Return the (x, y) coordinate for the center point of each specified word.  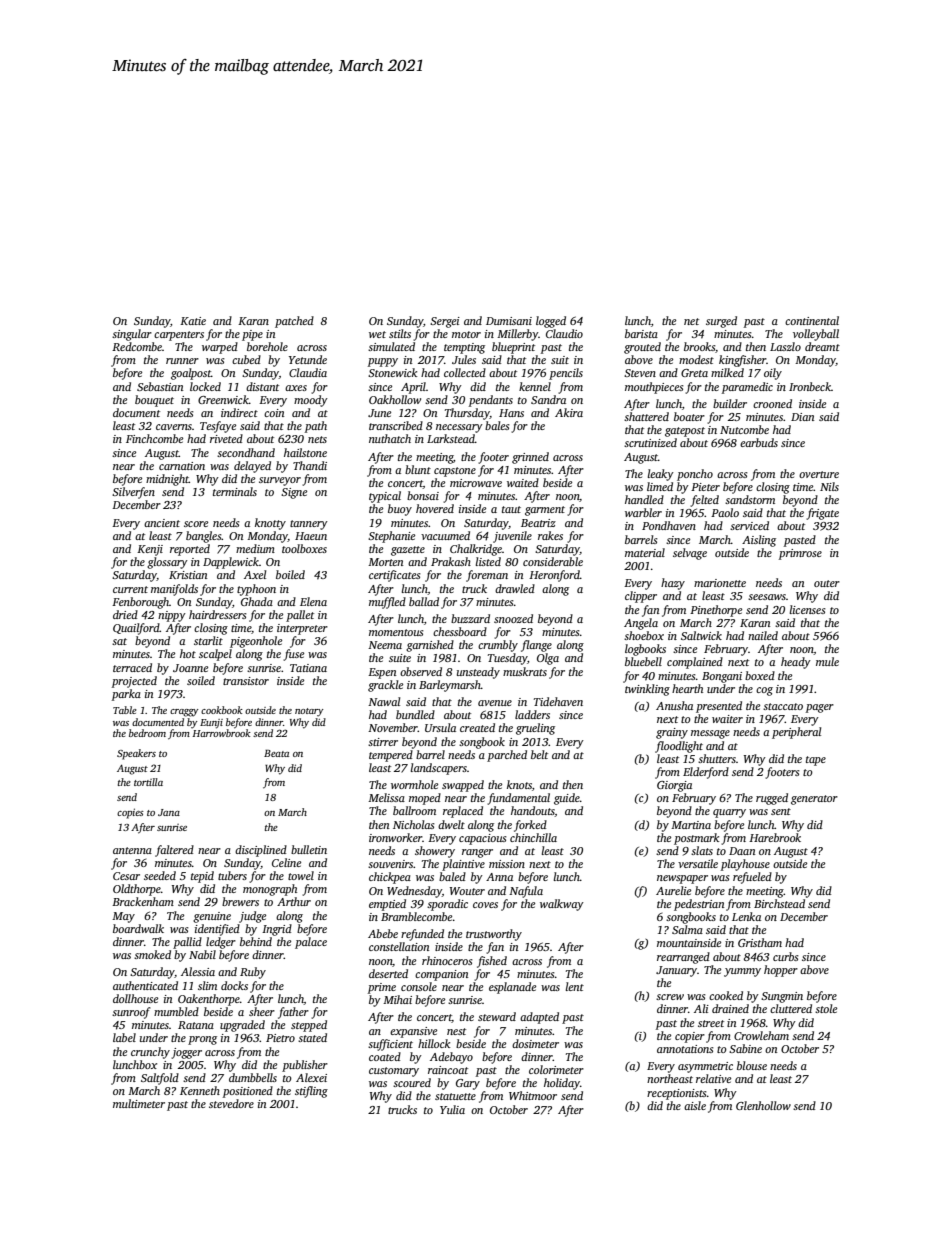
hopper (781, 971)
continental (812, 320)
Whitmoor (533, 1095)
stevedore (231, 1103)
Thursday (467, 414)
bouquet (154, 401)
